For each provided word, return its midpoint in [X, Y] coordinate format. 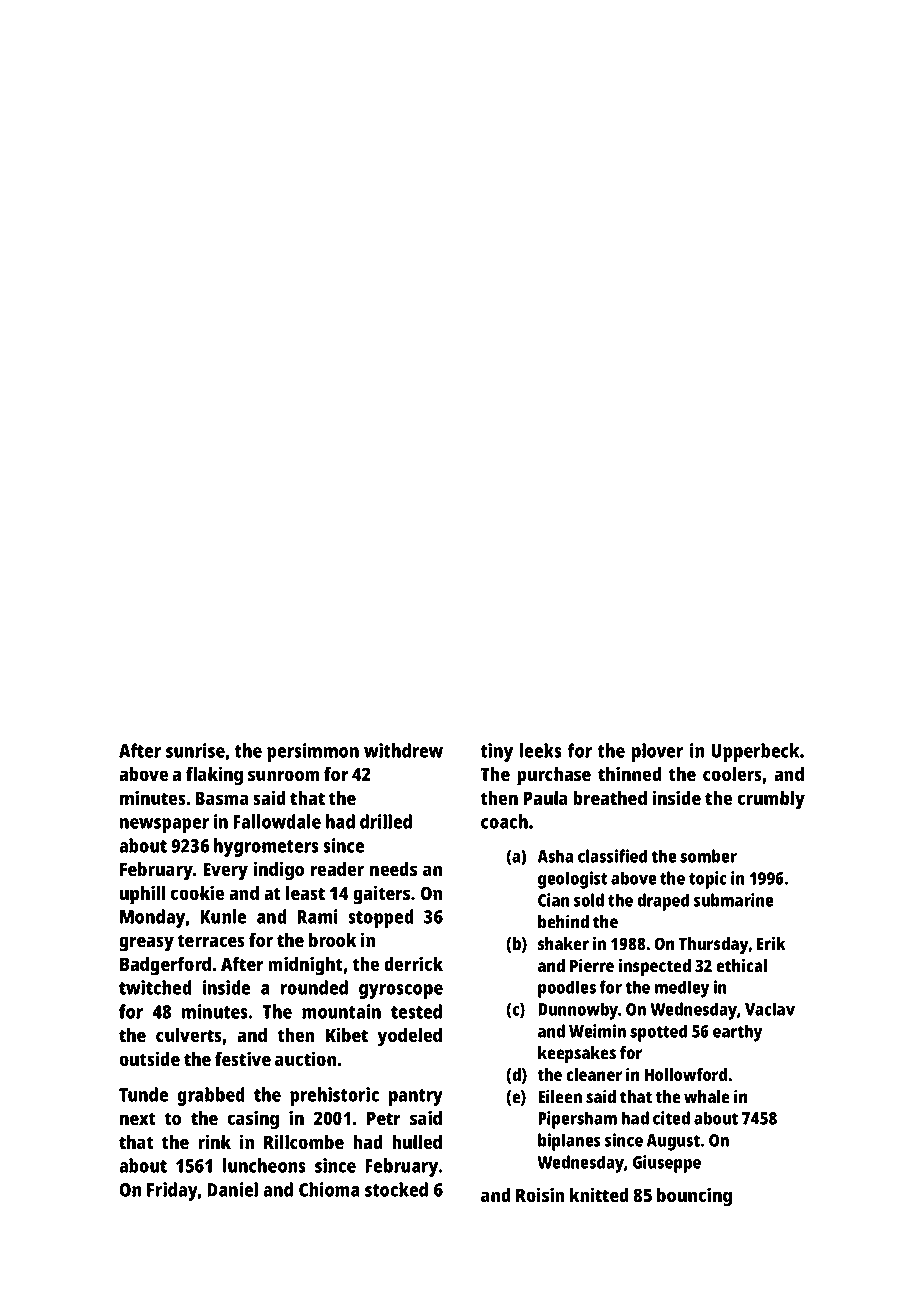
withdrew [403, 750]
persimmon [313, 752]
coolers [732, 774]
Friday [172, 1191]
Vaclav [770, 1009]
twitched [155, 987]
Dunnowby [578, 1011]
